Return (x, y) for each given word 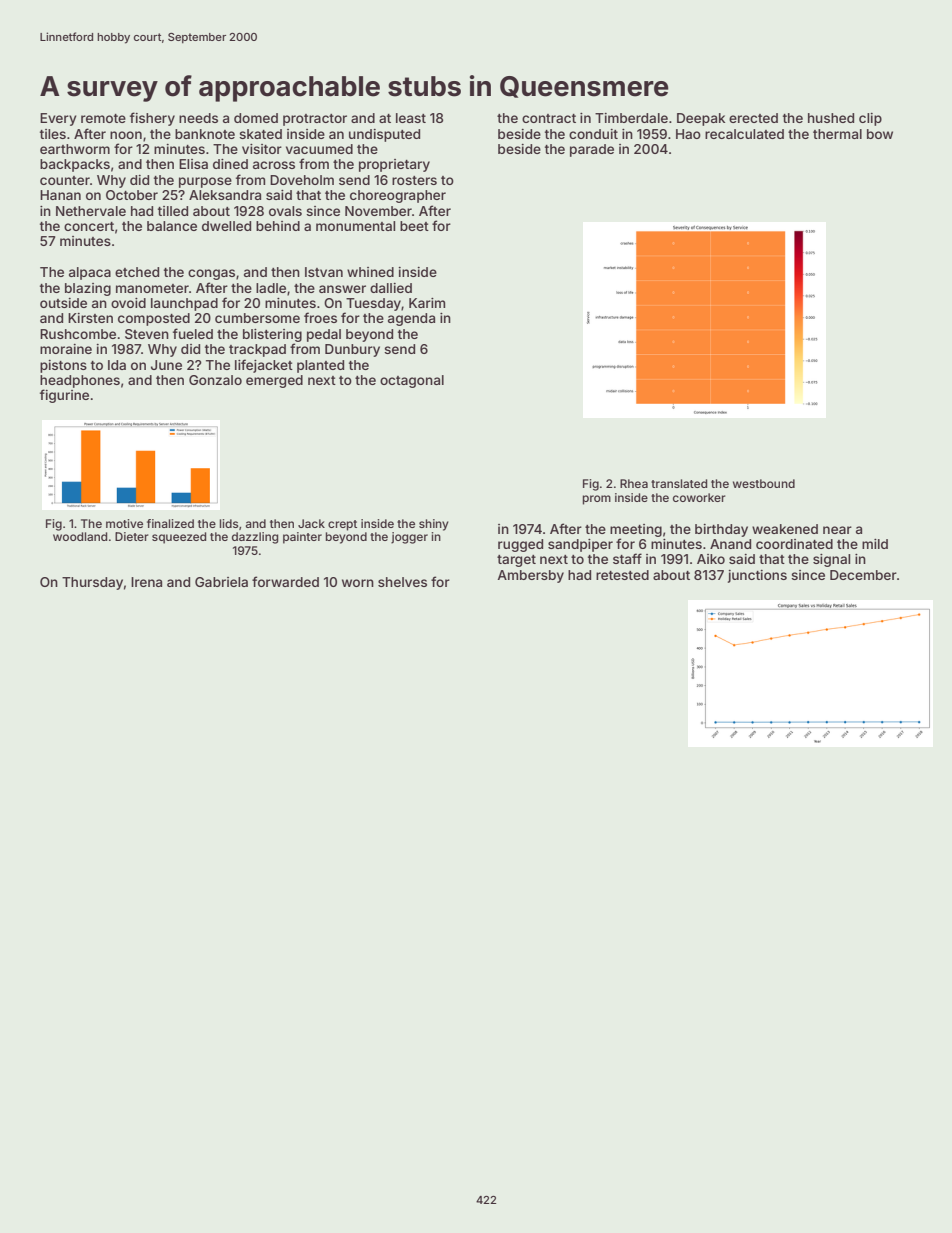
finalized (170, 523)
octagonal (412, 381)
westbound (764, 483)
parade (592, 150)
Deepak (701, 119)
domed (256, 118)
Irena (146, 582)
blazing (88, 289)
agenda (411, 319)
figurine (64, 396)
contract (549, 118)
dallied (391, 288)
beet (414, 226)
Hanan (60, 195)
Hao (688, 134)
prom (597, 500)
